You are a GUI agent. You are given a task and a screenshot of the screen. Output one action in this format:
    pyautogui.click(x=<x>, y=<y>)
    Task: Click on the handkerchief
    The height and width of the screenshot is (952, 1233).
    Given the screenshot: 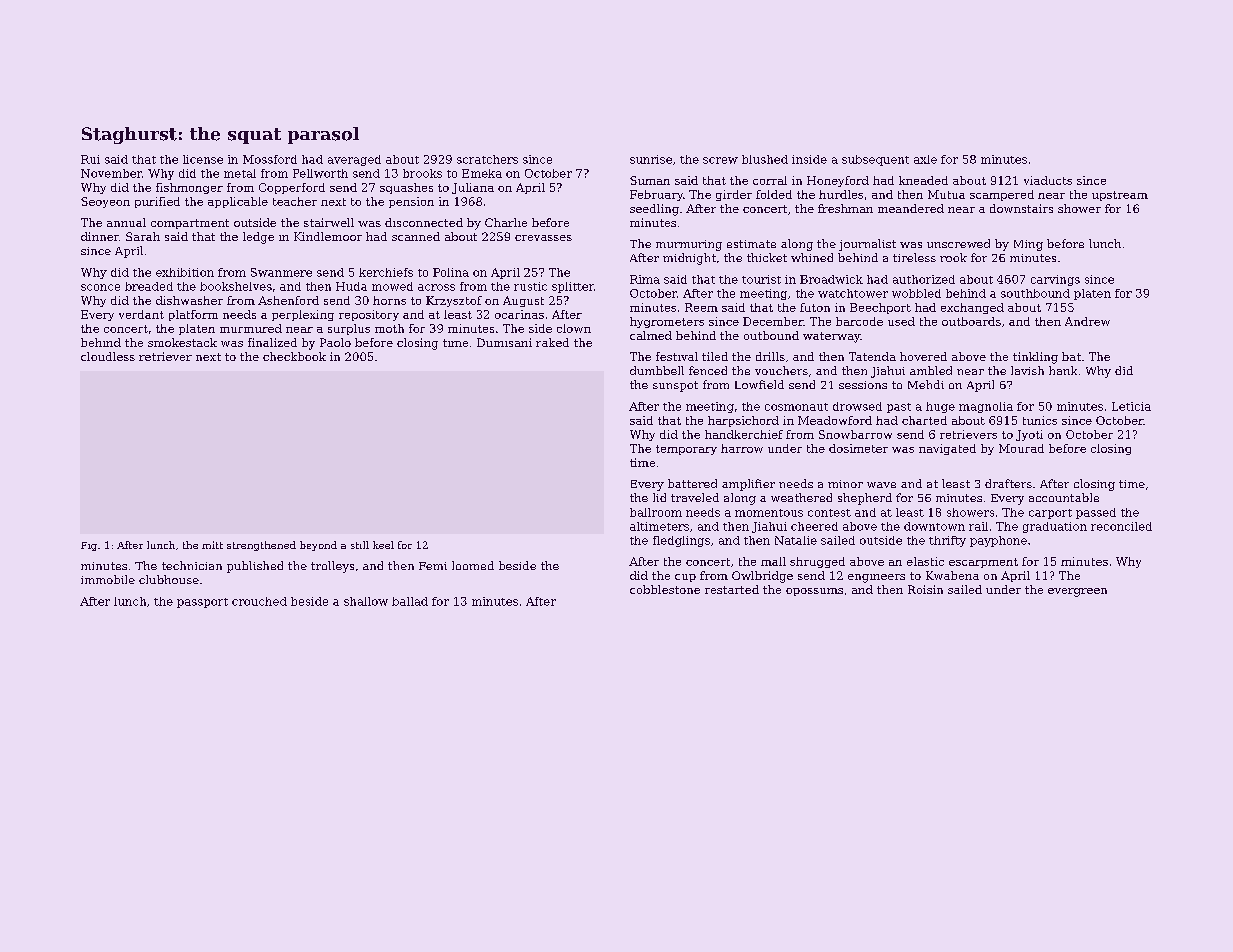 What is the action you would take?
    pyautogui.click(x=744, y=434)
